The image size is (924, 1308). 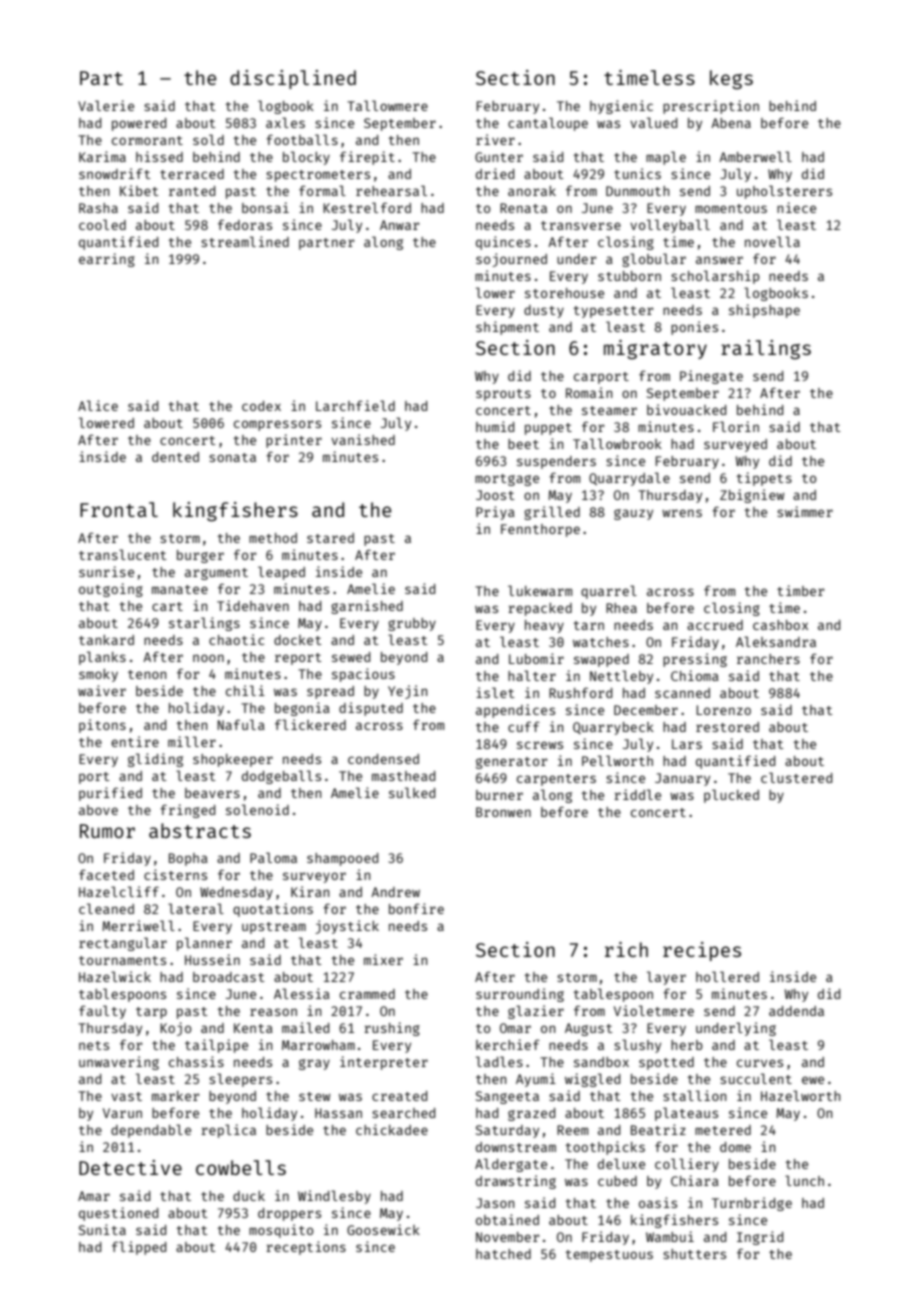 I want to click on Valerie, so click(x=106, y=105).
